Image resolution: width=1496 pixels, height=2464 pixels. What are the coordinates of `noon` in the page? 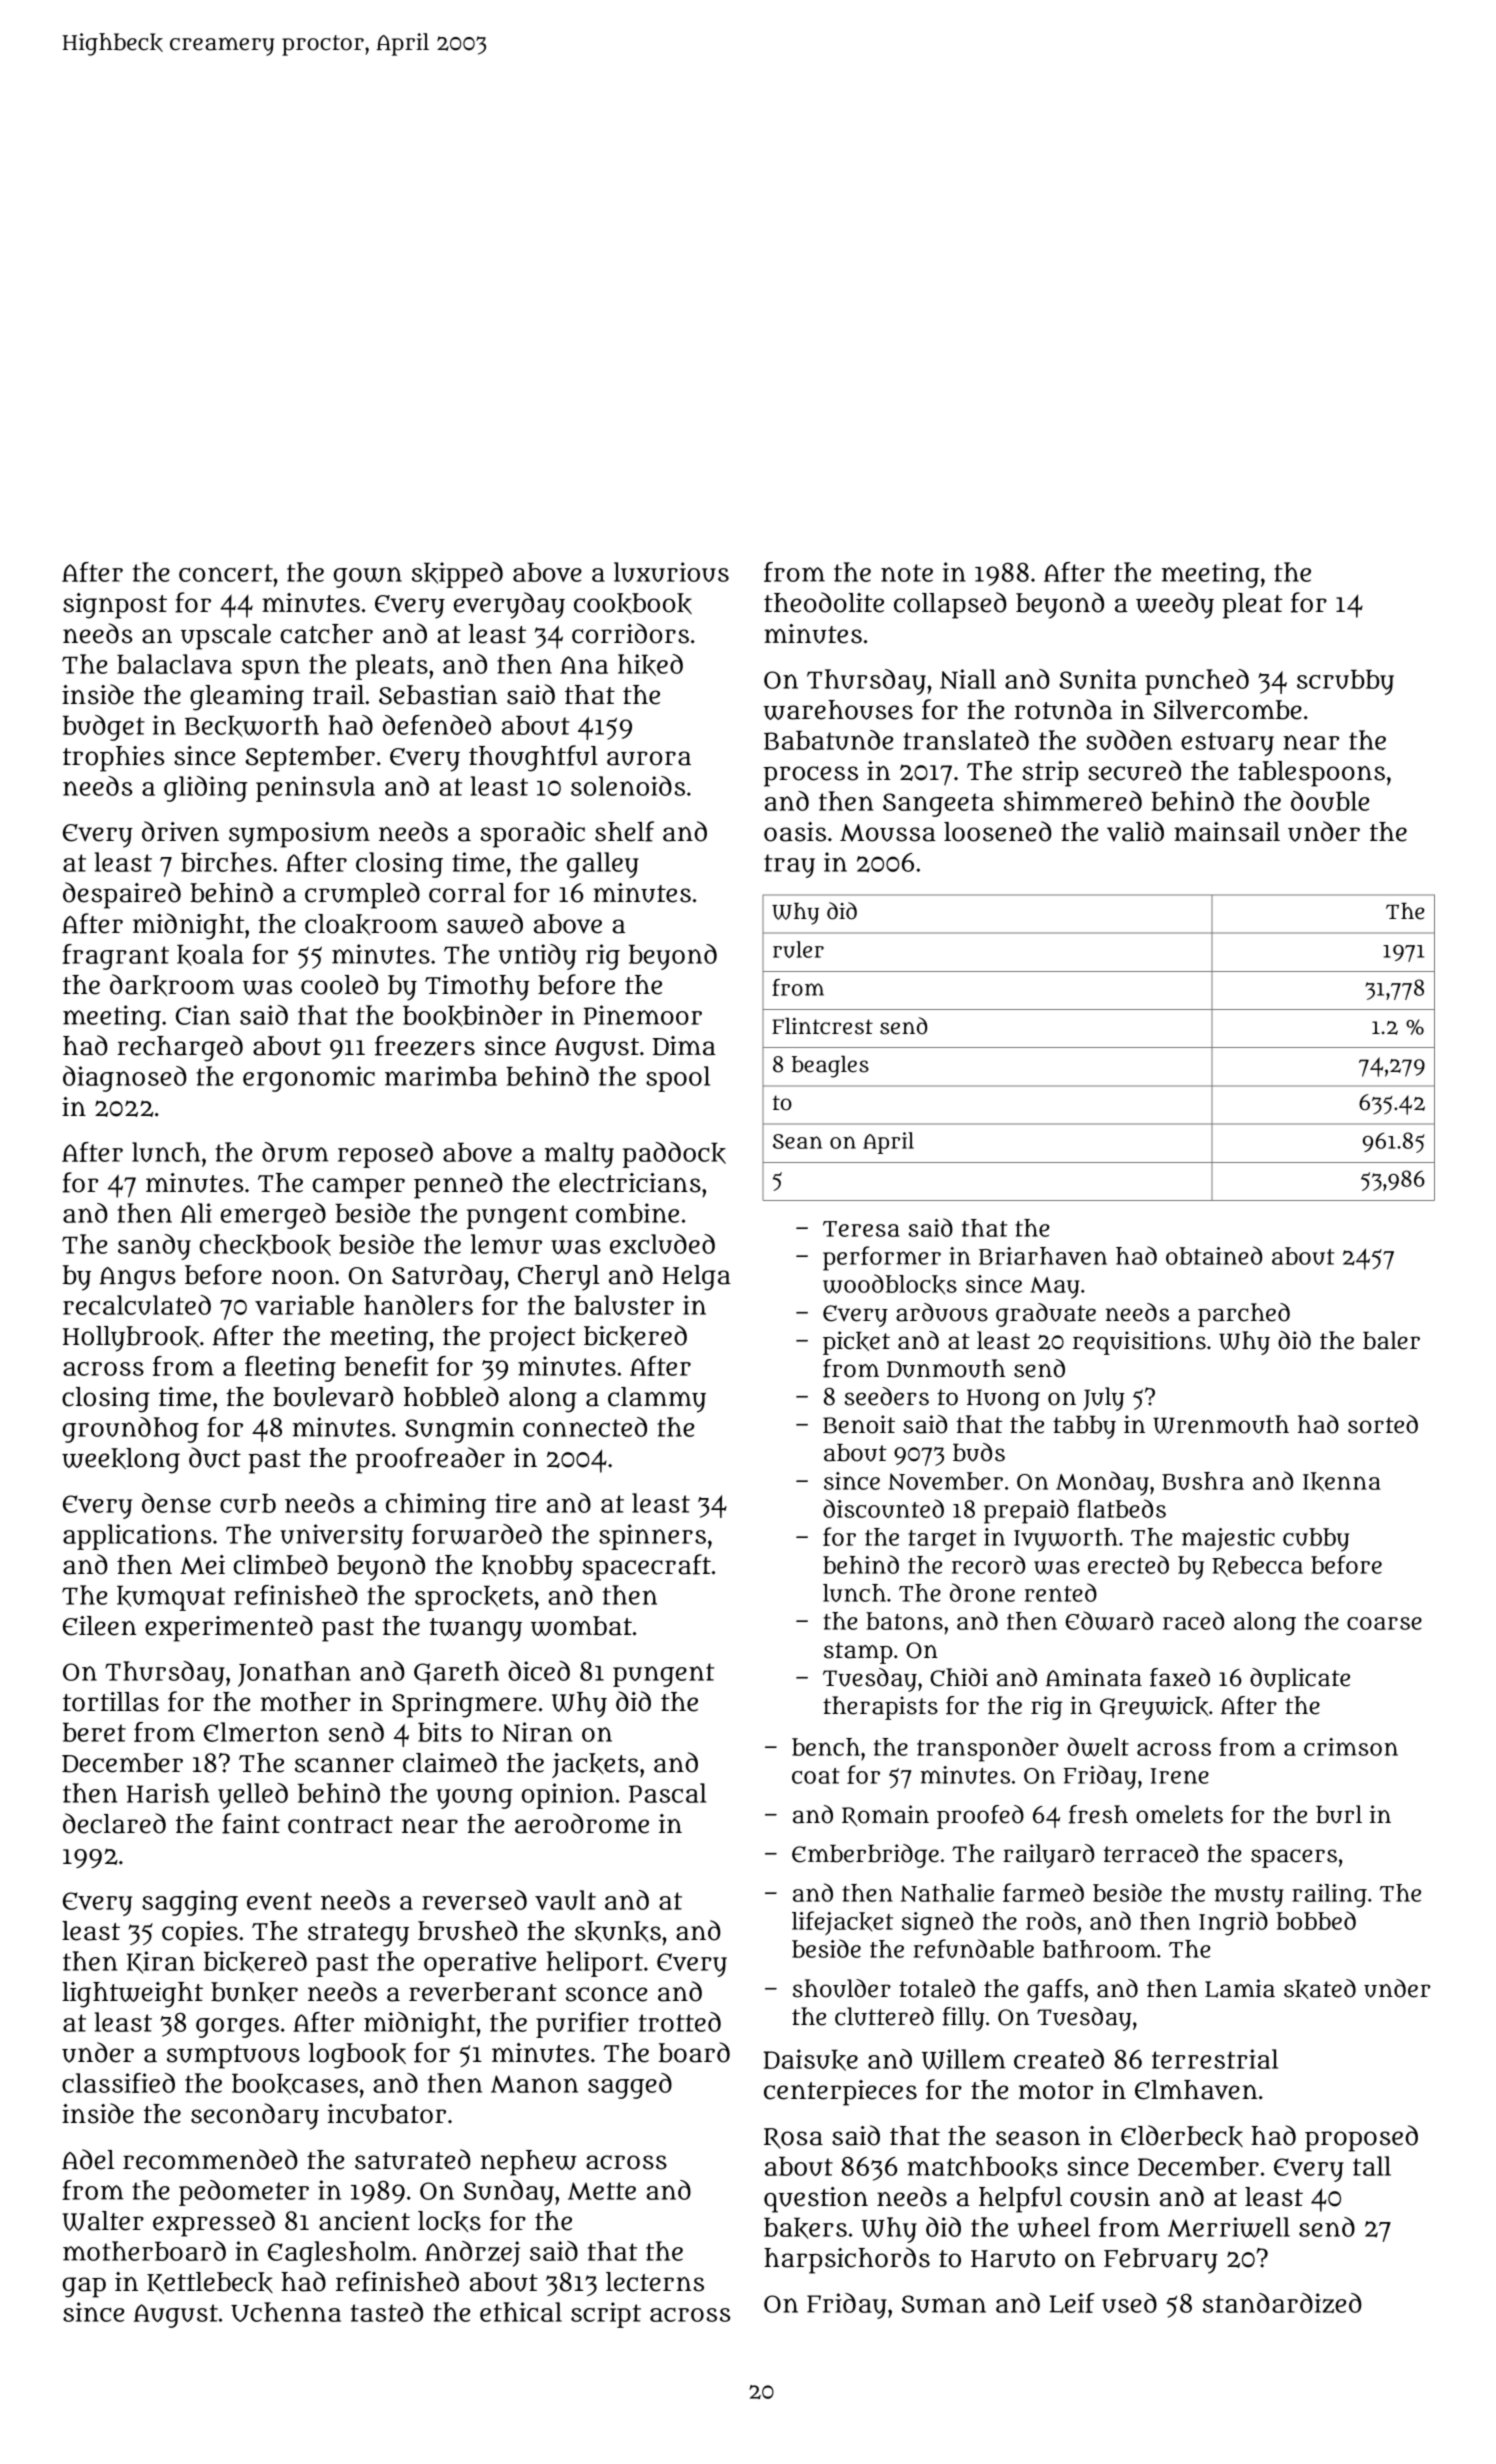 It's located at (303, 1277).
